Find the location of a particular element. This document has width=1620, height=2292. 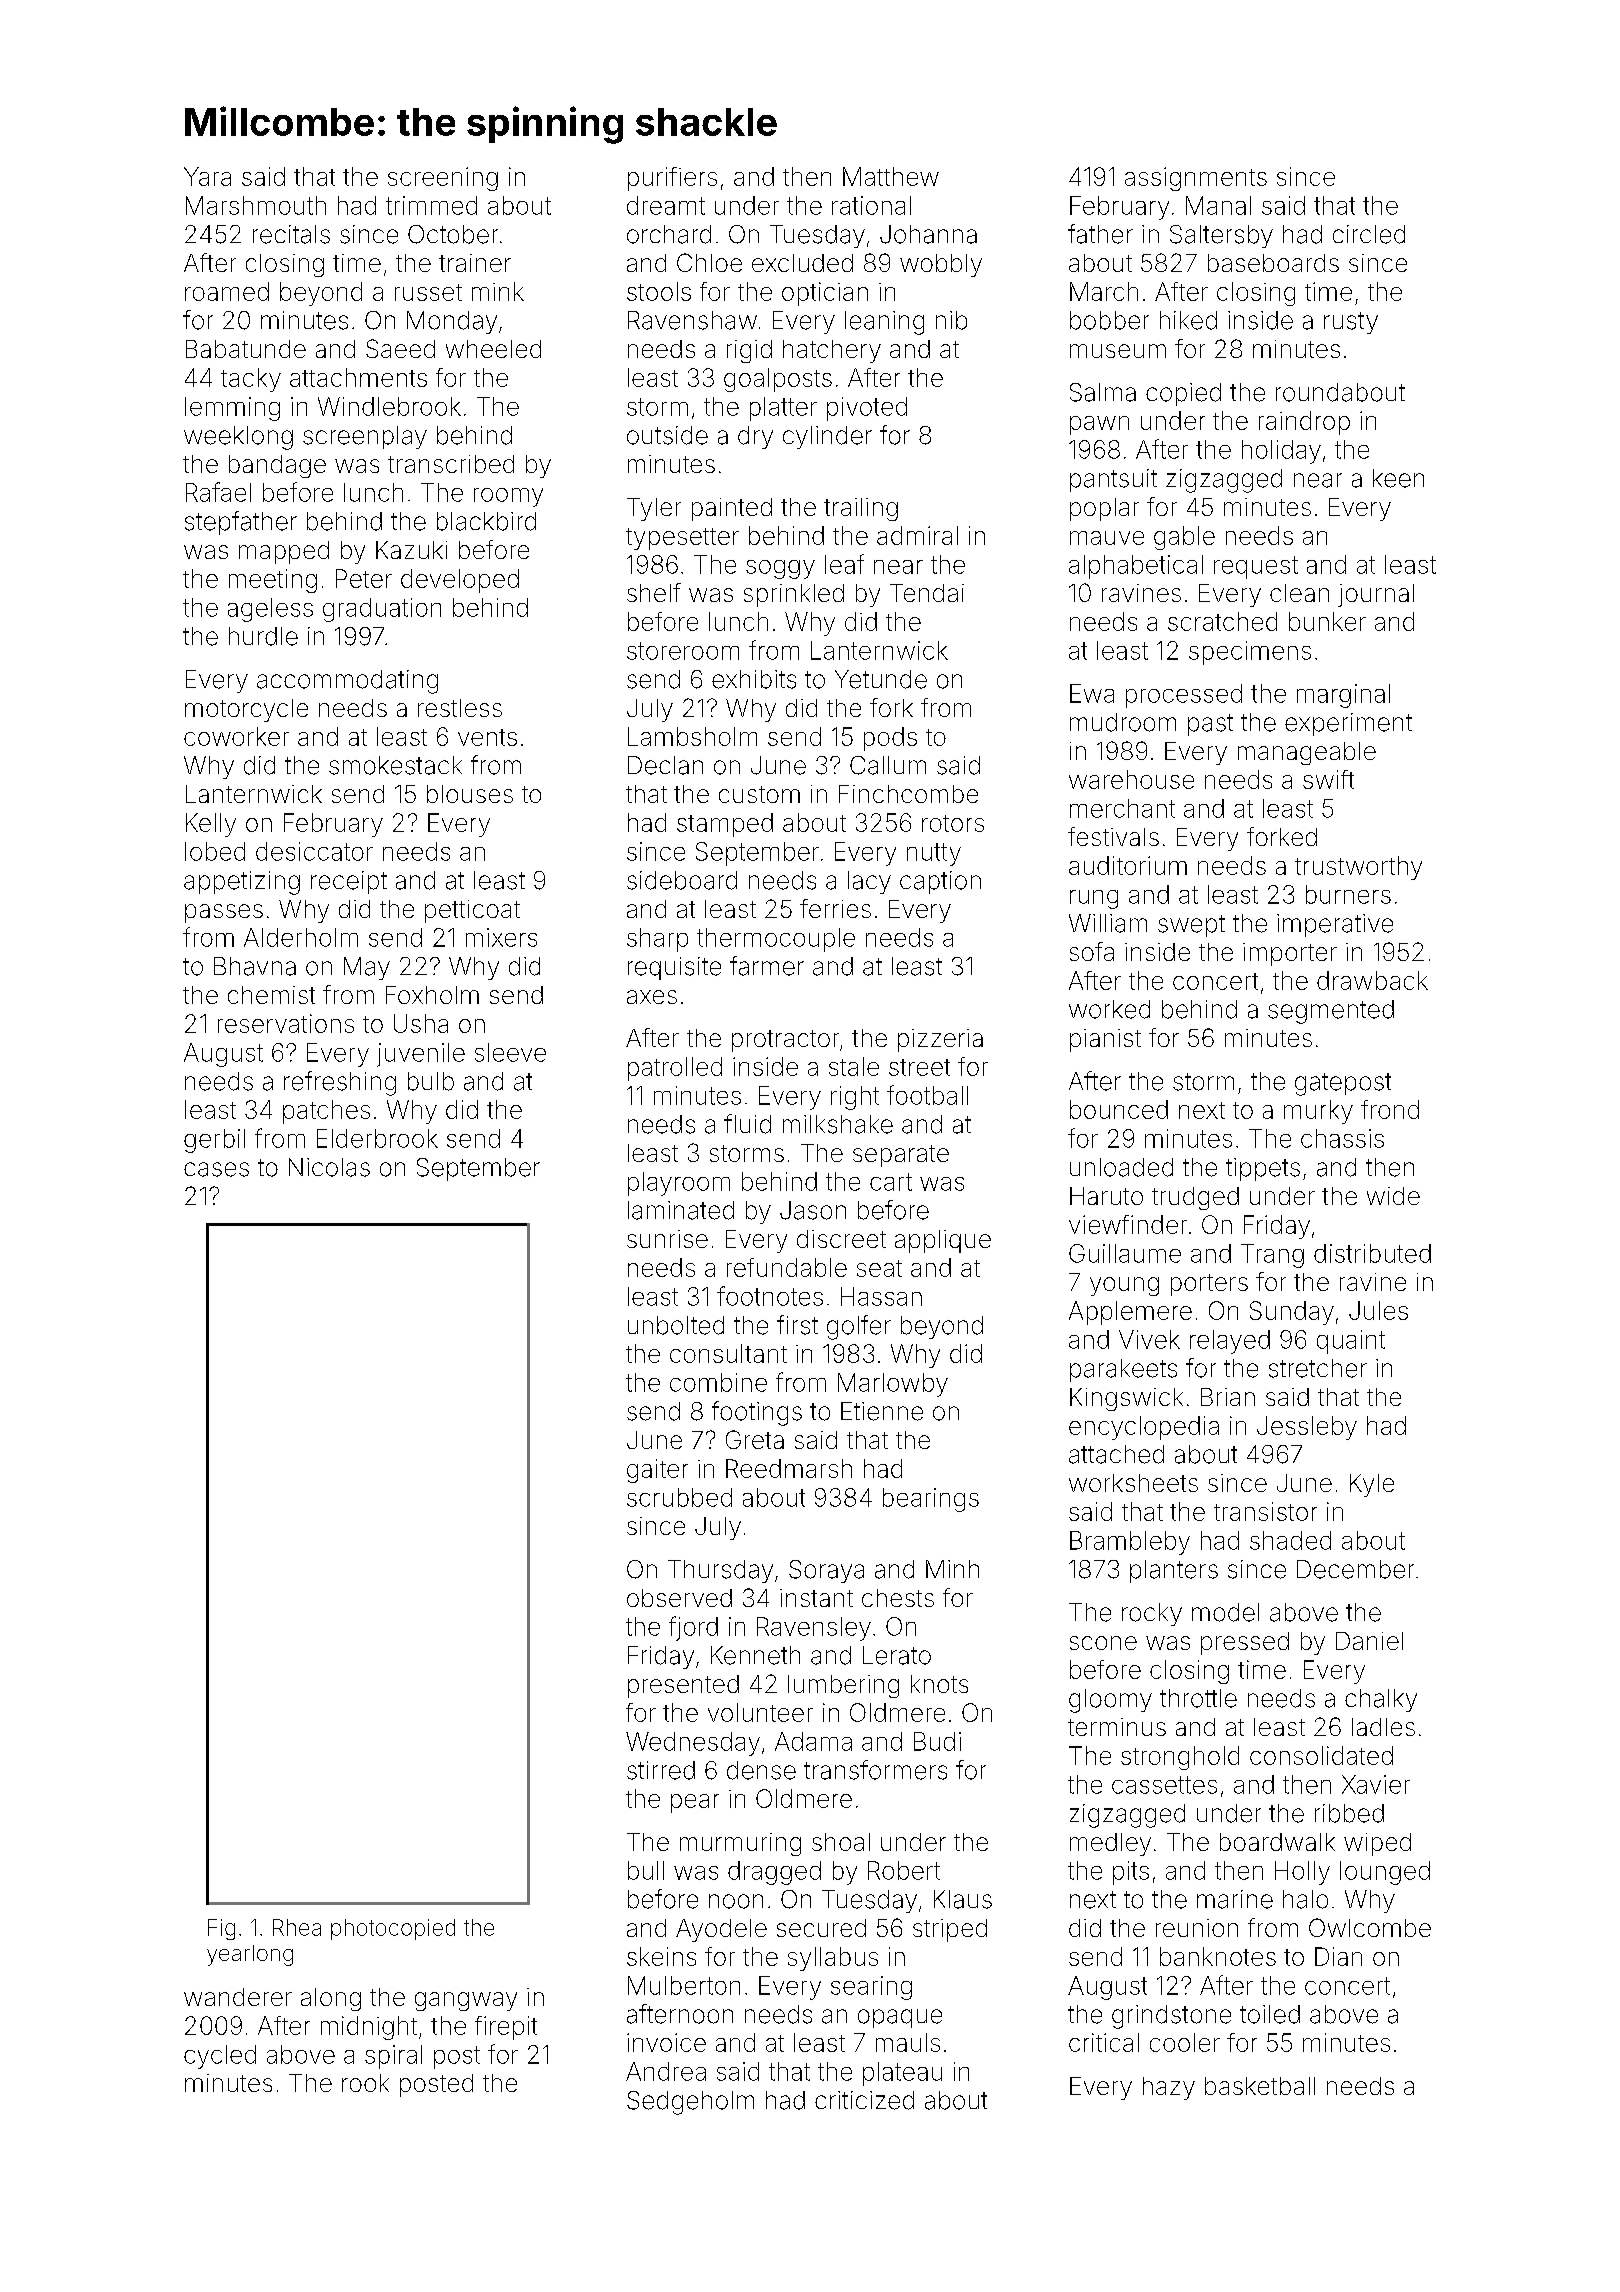

Rhea is located at coordinates (297, 1927).
